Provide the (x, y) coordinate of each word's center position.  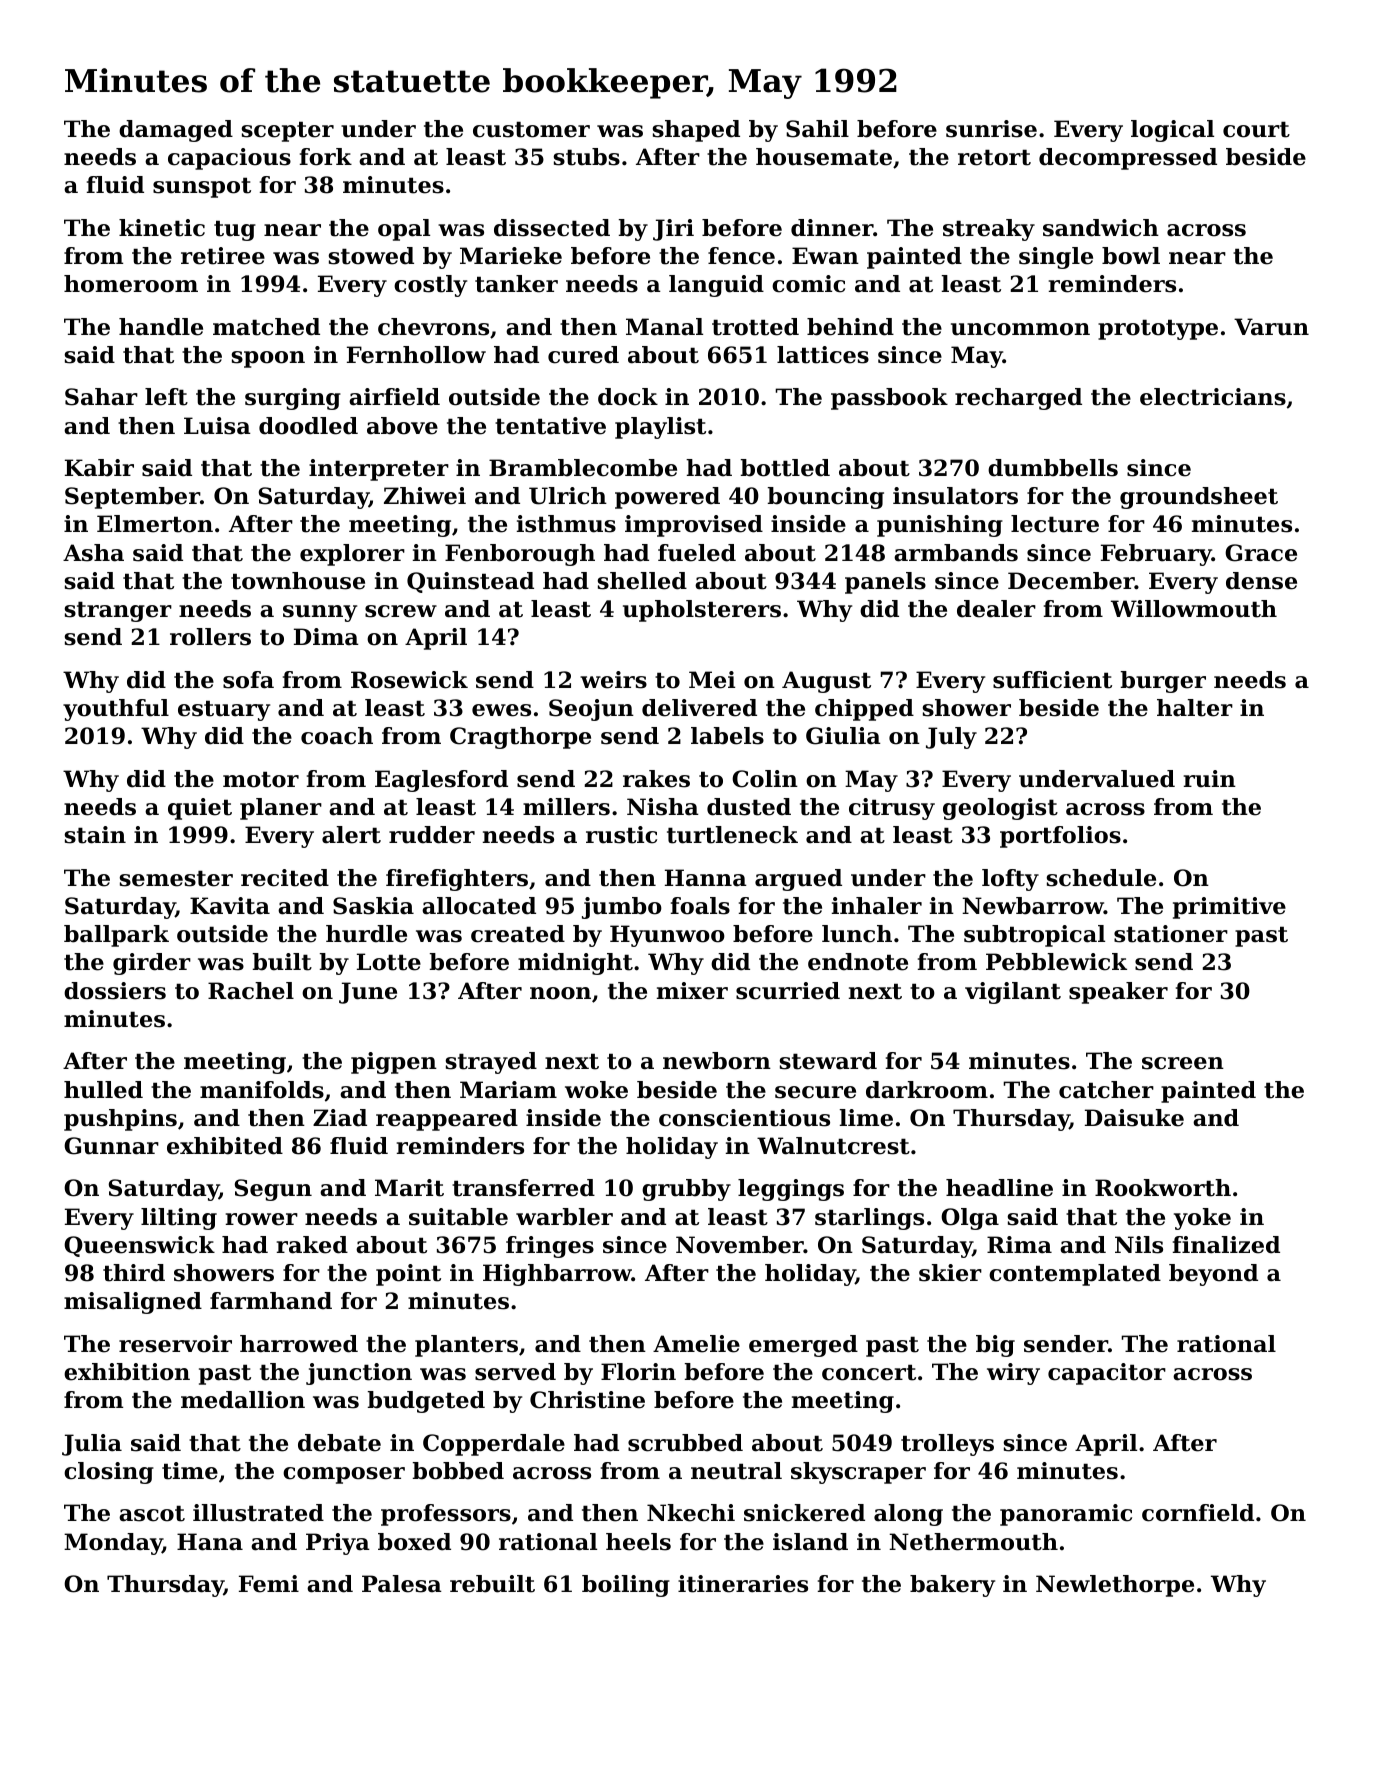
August (826, 682)
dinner (832, 228)
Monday (113, 1544)
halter (1195, 708)
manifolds (262, 1090)
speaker (1118, 993)
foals (700, 906)
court (1256, 129)
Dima (326, 637)
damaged (176, 131)
